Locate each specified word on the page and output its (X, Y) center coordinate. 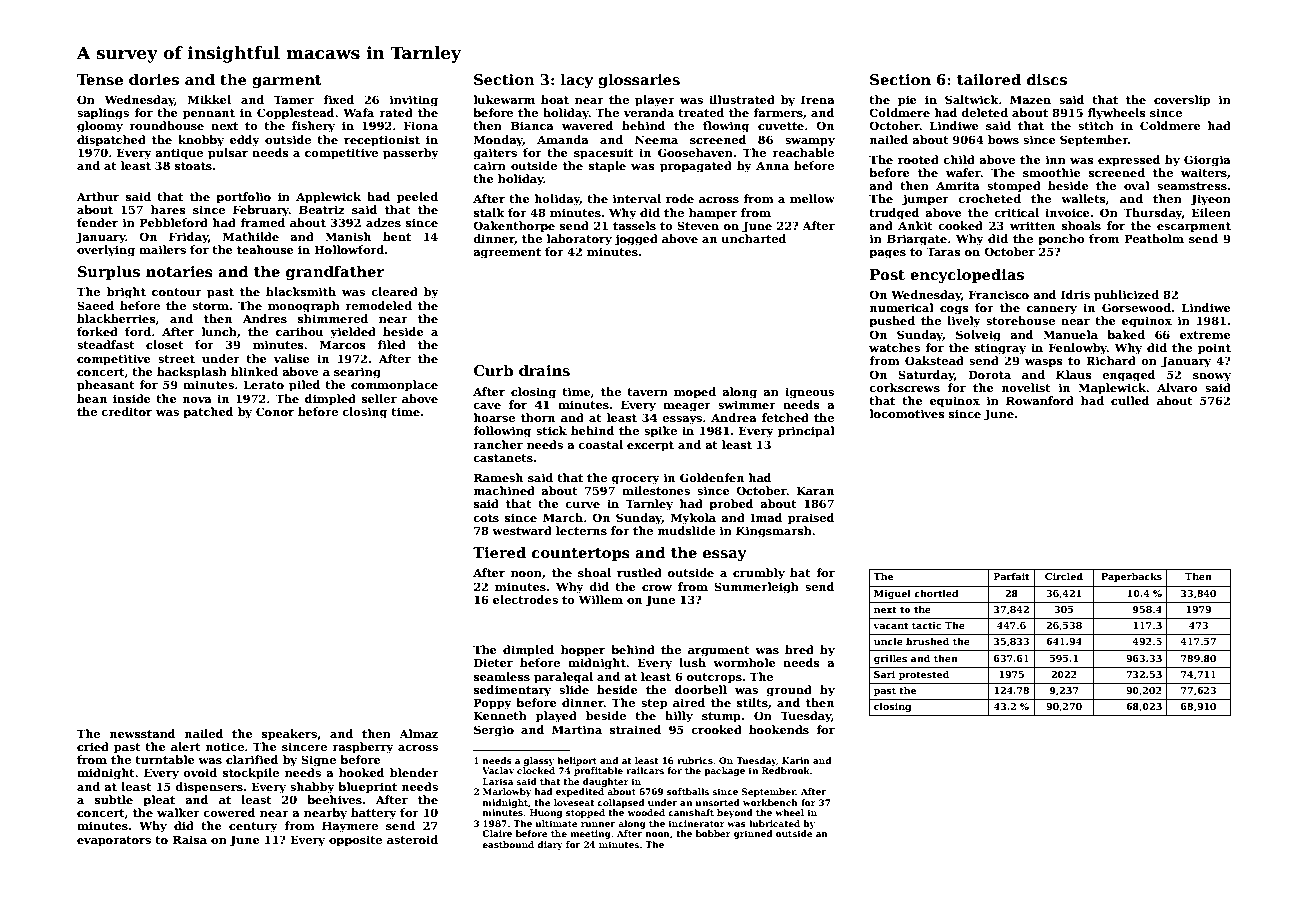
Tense (100, 79)
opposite (355, 841)
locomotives (907, 413)
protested (924, 675)
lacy (577, 81)
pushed (892, 322)
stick (551, 430)
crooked (716, 729)
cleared (394, 291)
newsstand (142, 733)
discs (1047, 79)
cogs (954, 310)
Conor (275, 411)
